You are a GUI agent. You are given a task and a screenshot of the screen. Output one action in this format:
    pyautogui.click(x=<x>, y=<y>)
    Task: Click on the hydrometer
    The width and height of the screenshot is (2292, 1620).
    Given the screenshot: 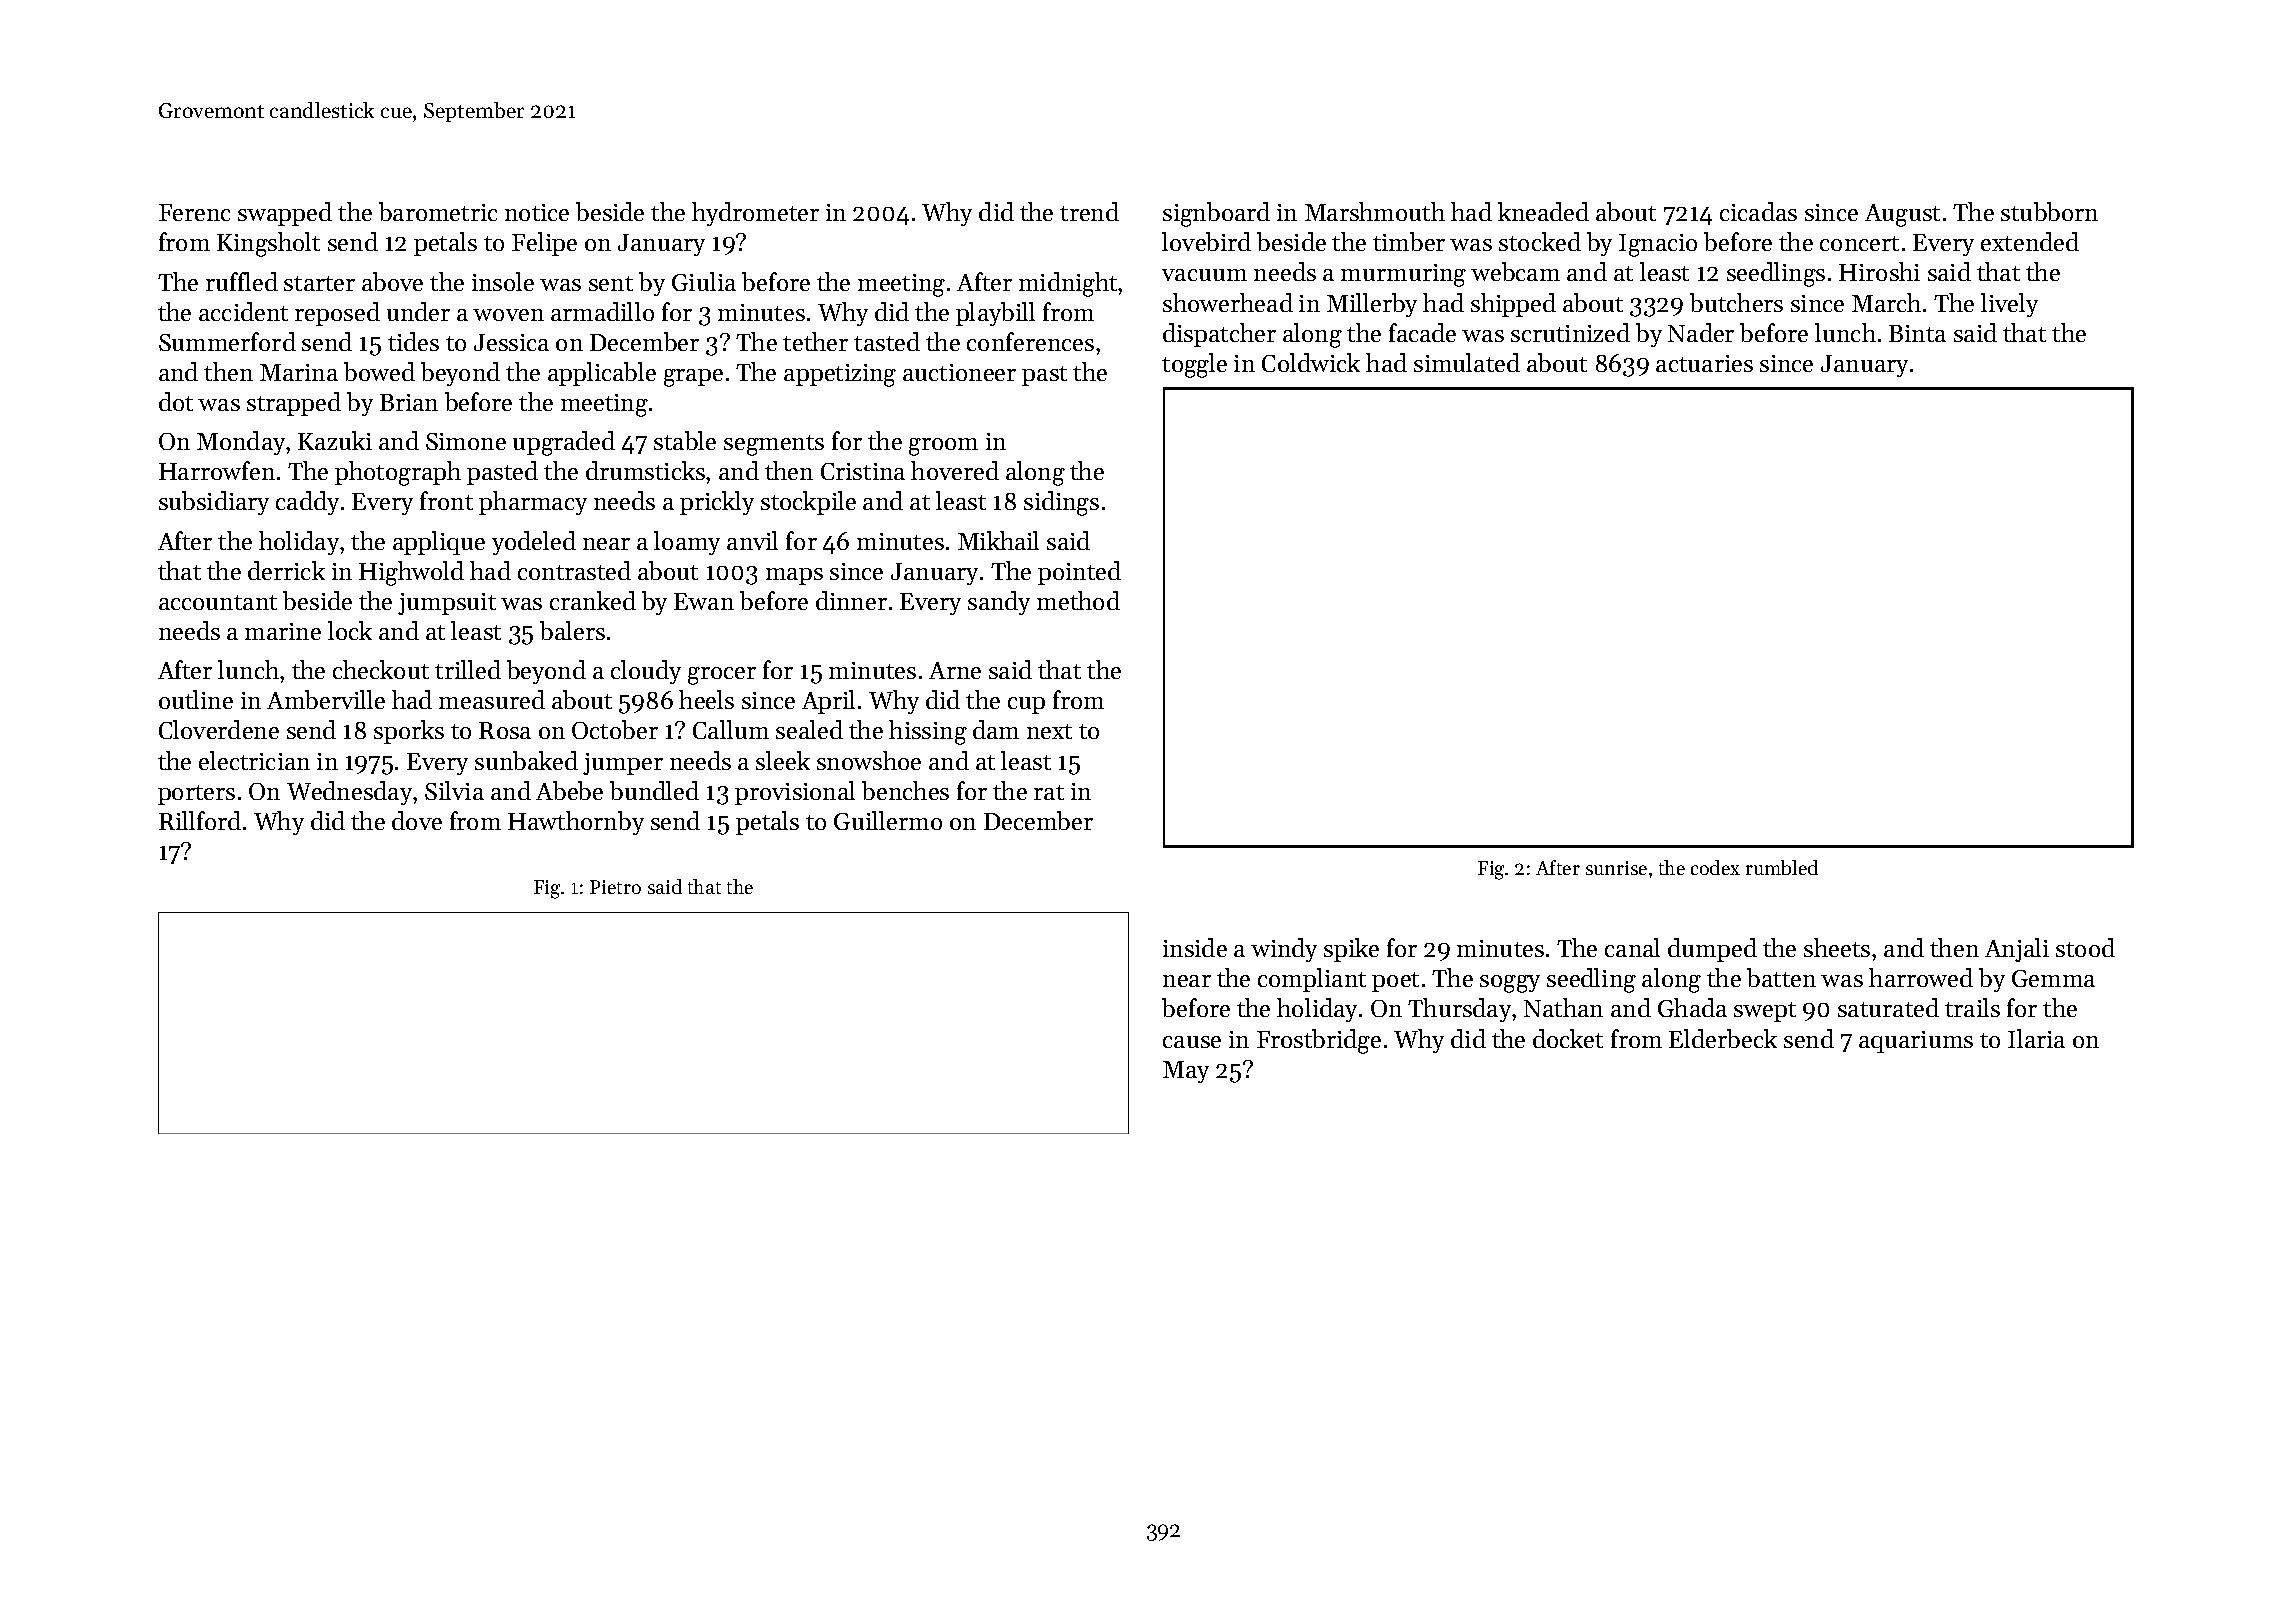 What is the action you would take?
    pyautogui.click(x=755, y=214)
